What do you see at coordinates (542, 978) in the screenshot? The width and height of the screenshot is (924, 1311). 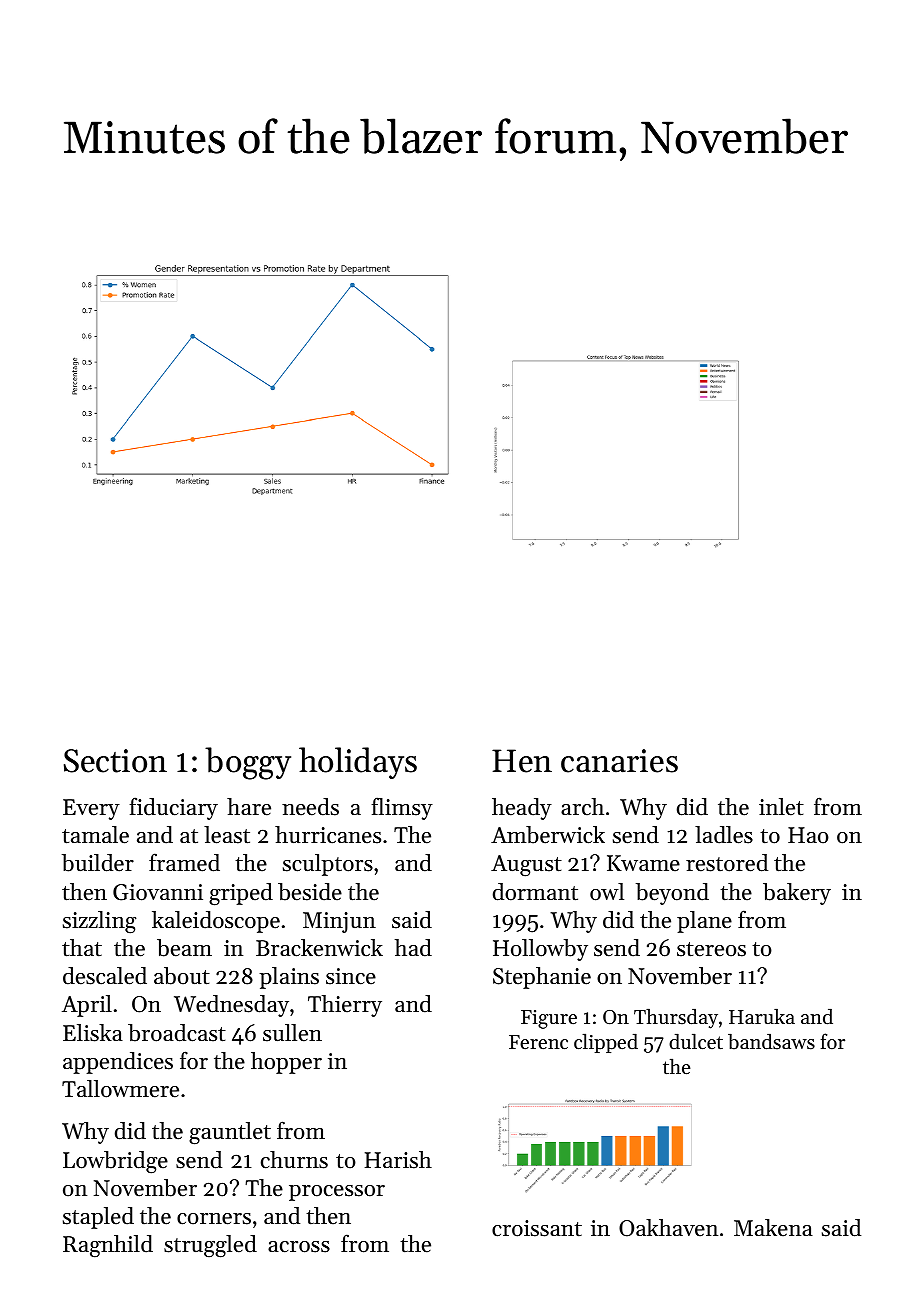 I see `Stephanie` at bounding box center [542, 978].
